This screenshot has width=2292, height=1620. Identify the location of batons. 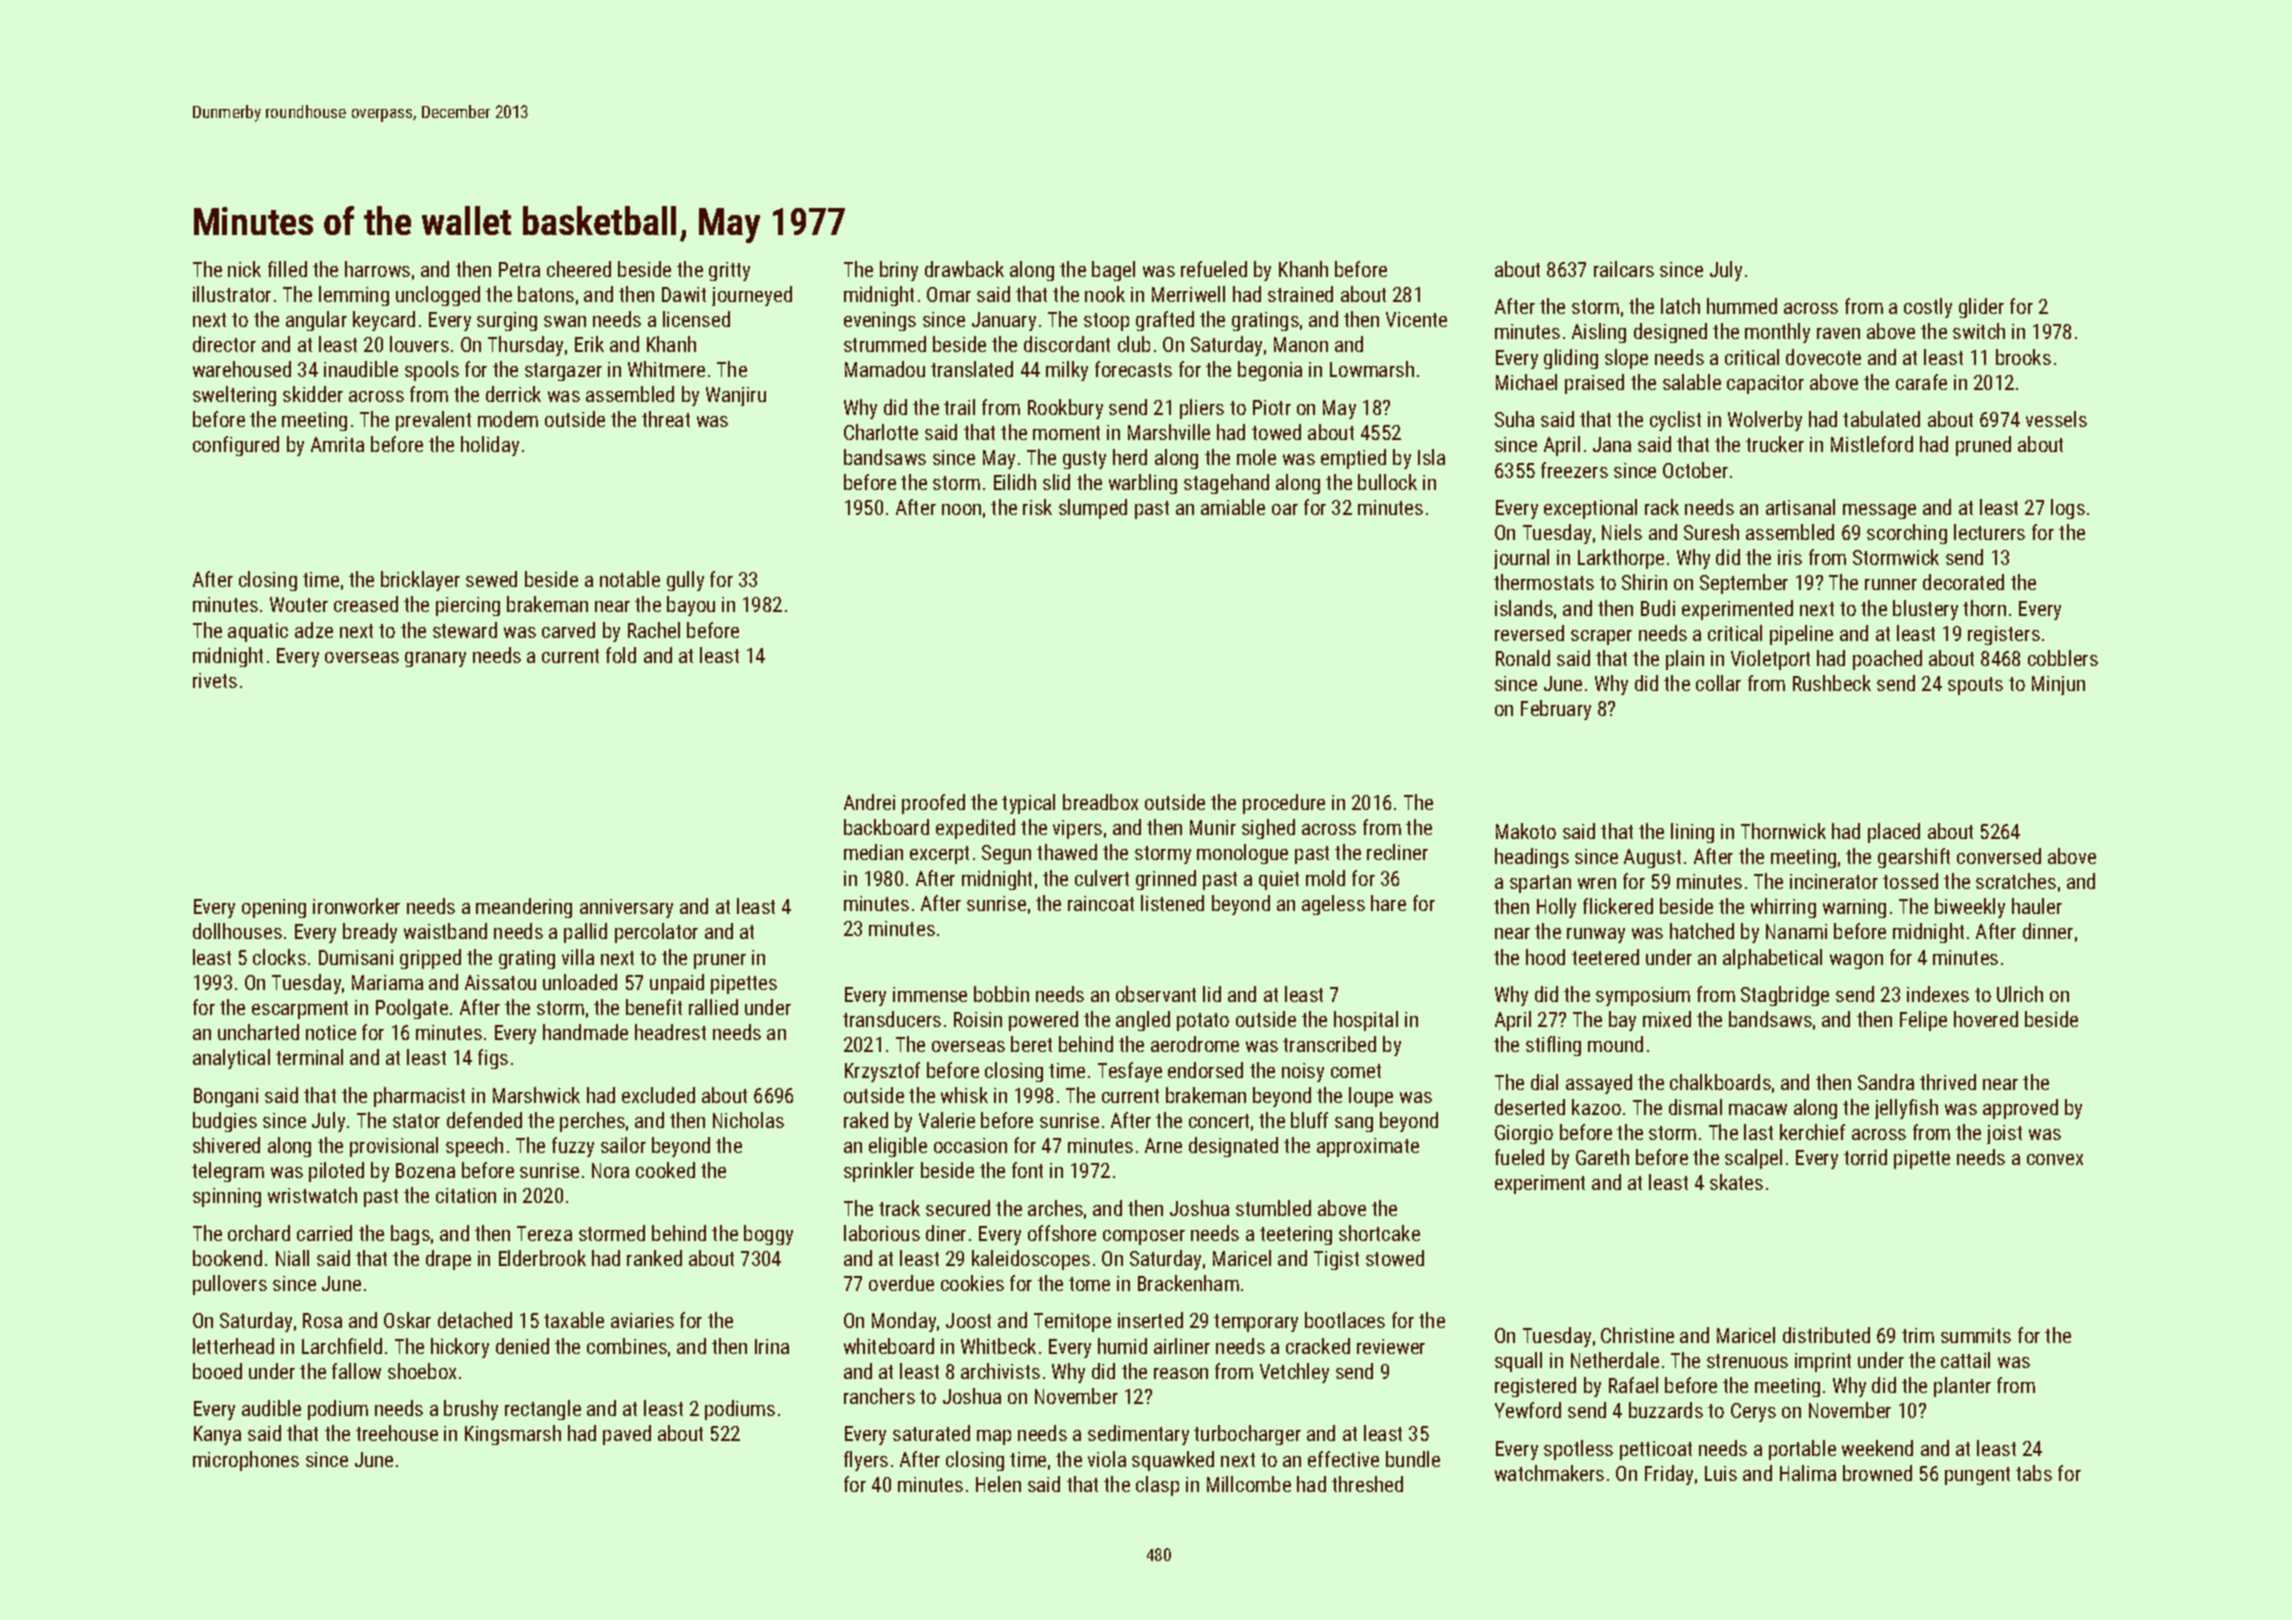
(546, 294).
